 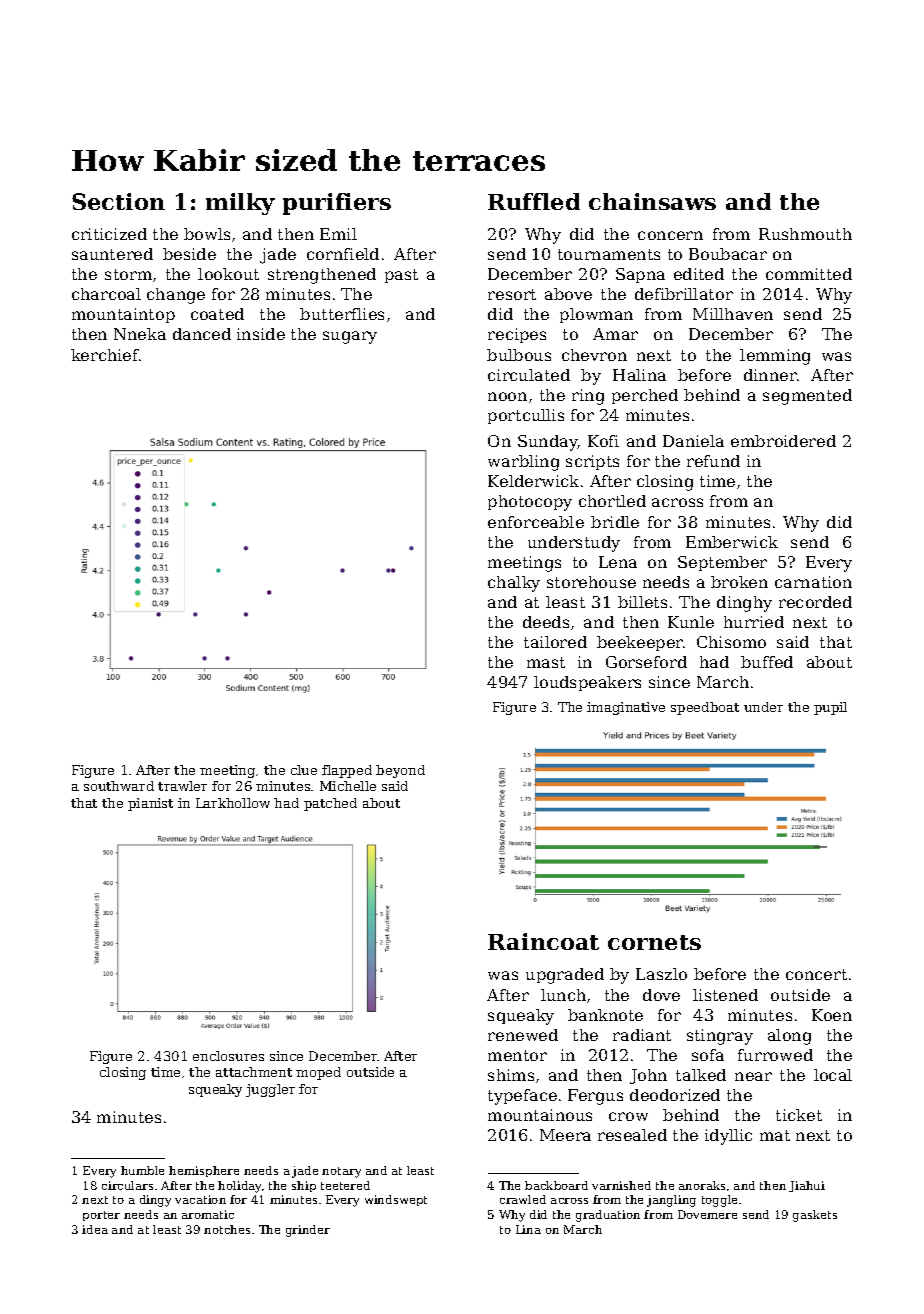 I want to click on milky, so click(x=240, y=204).
